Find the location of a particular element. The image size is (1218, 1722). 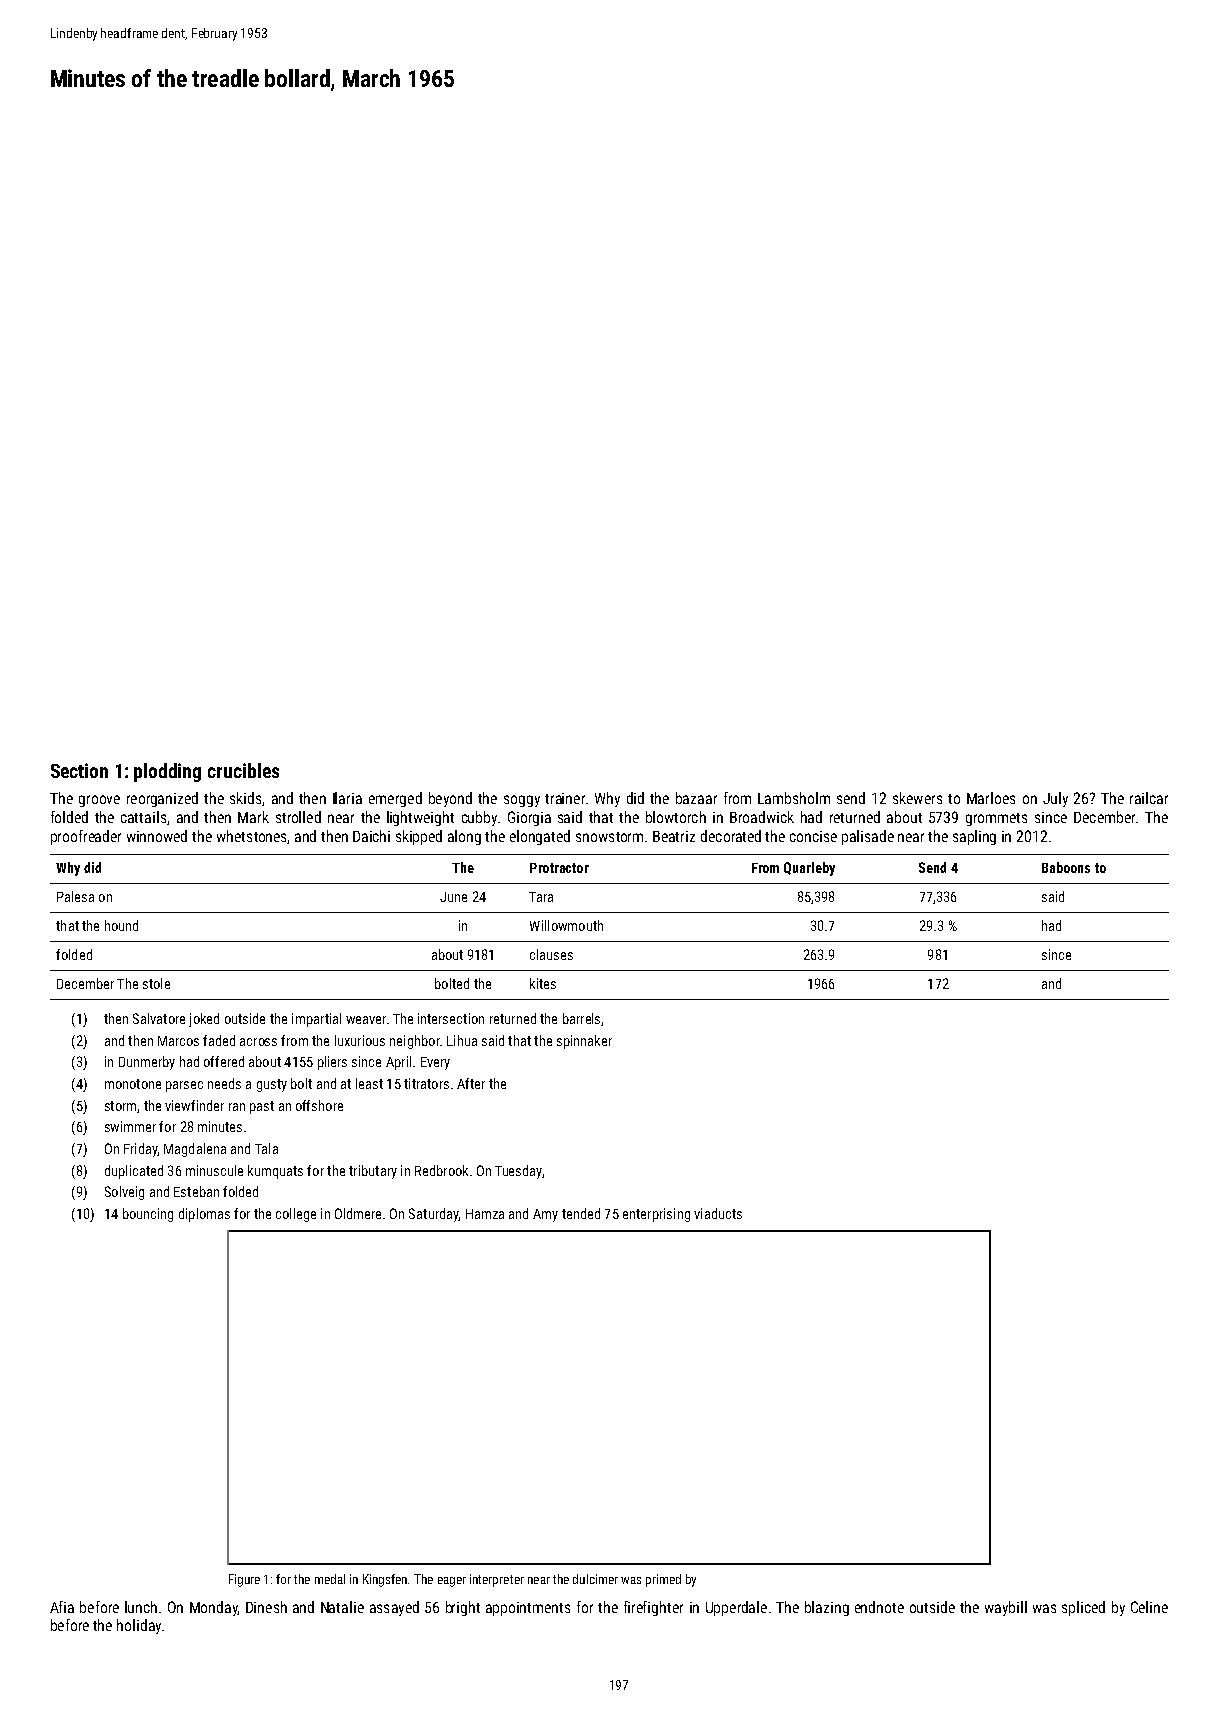

crucibles is located at coordinates (243, 770).
